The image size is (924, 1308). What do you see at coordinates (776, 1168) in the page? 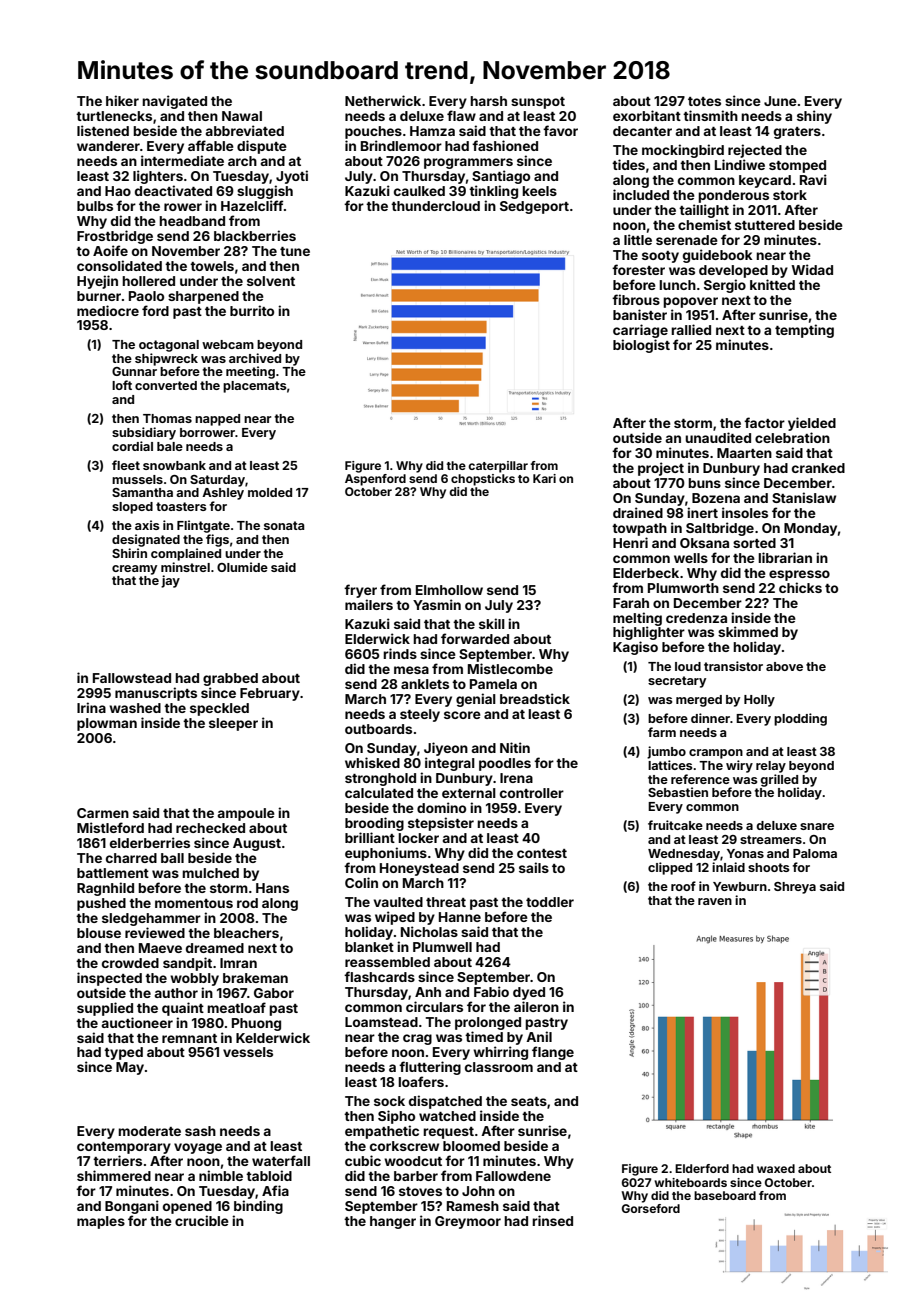
I see `waxed` at bounding box center [776, 1168].
